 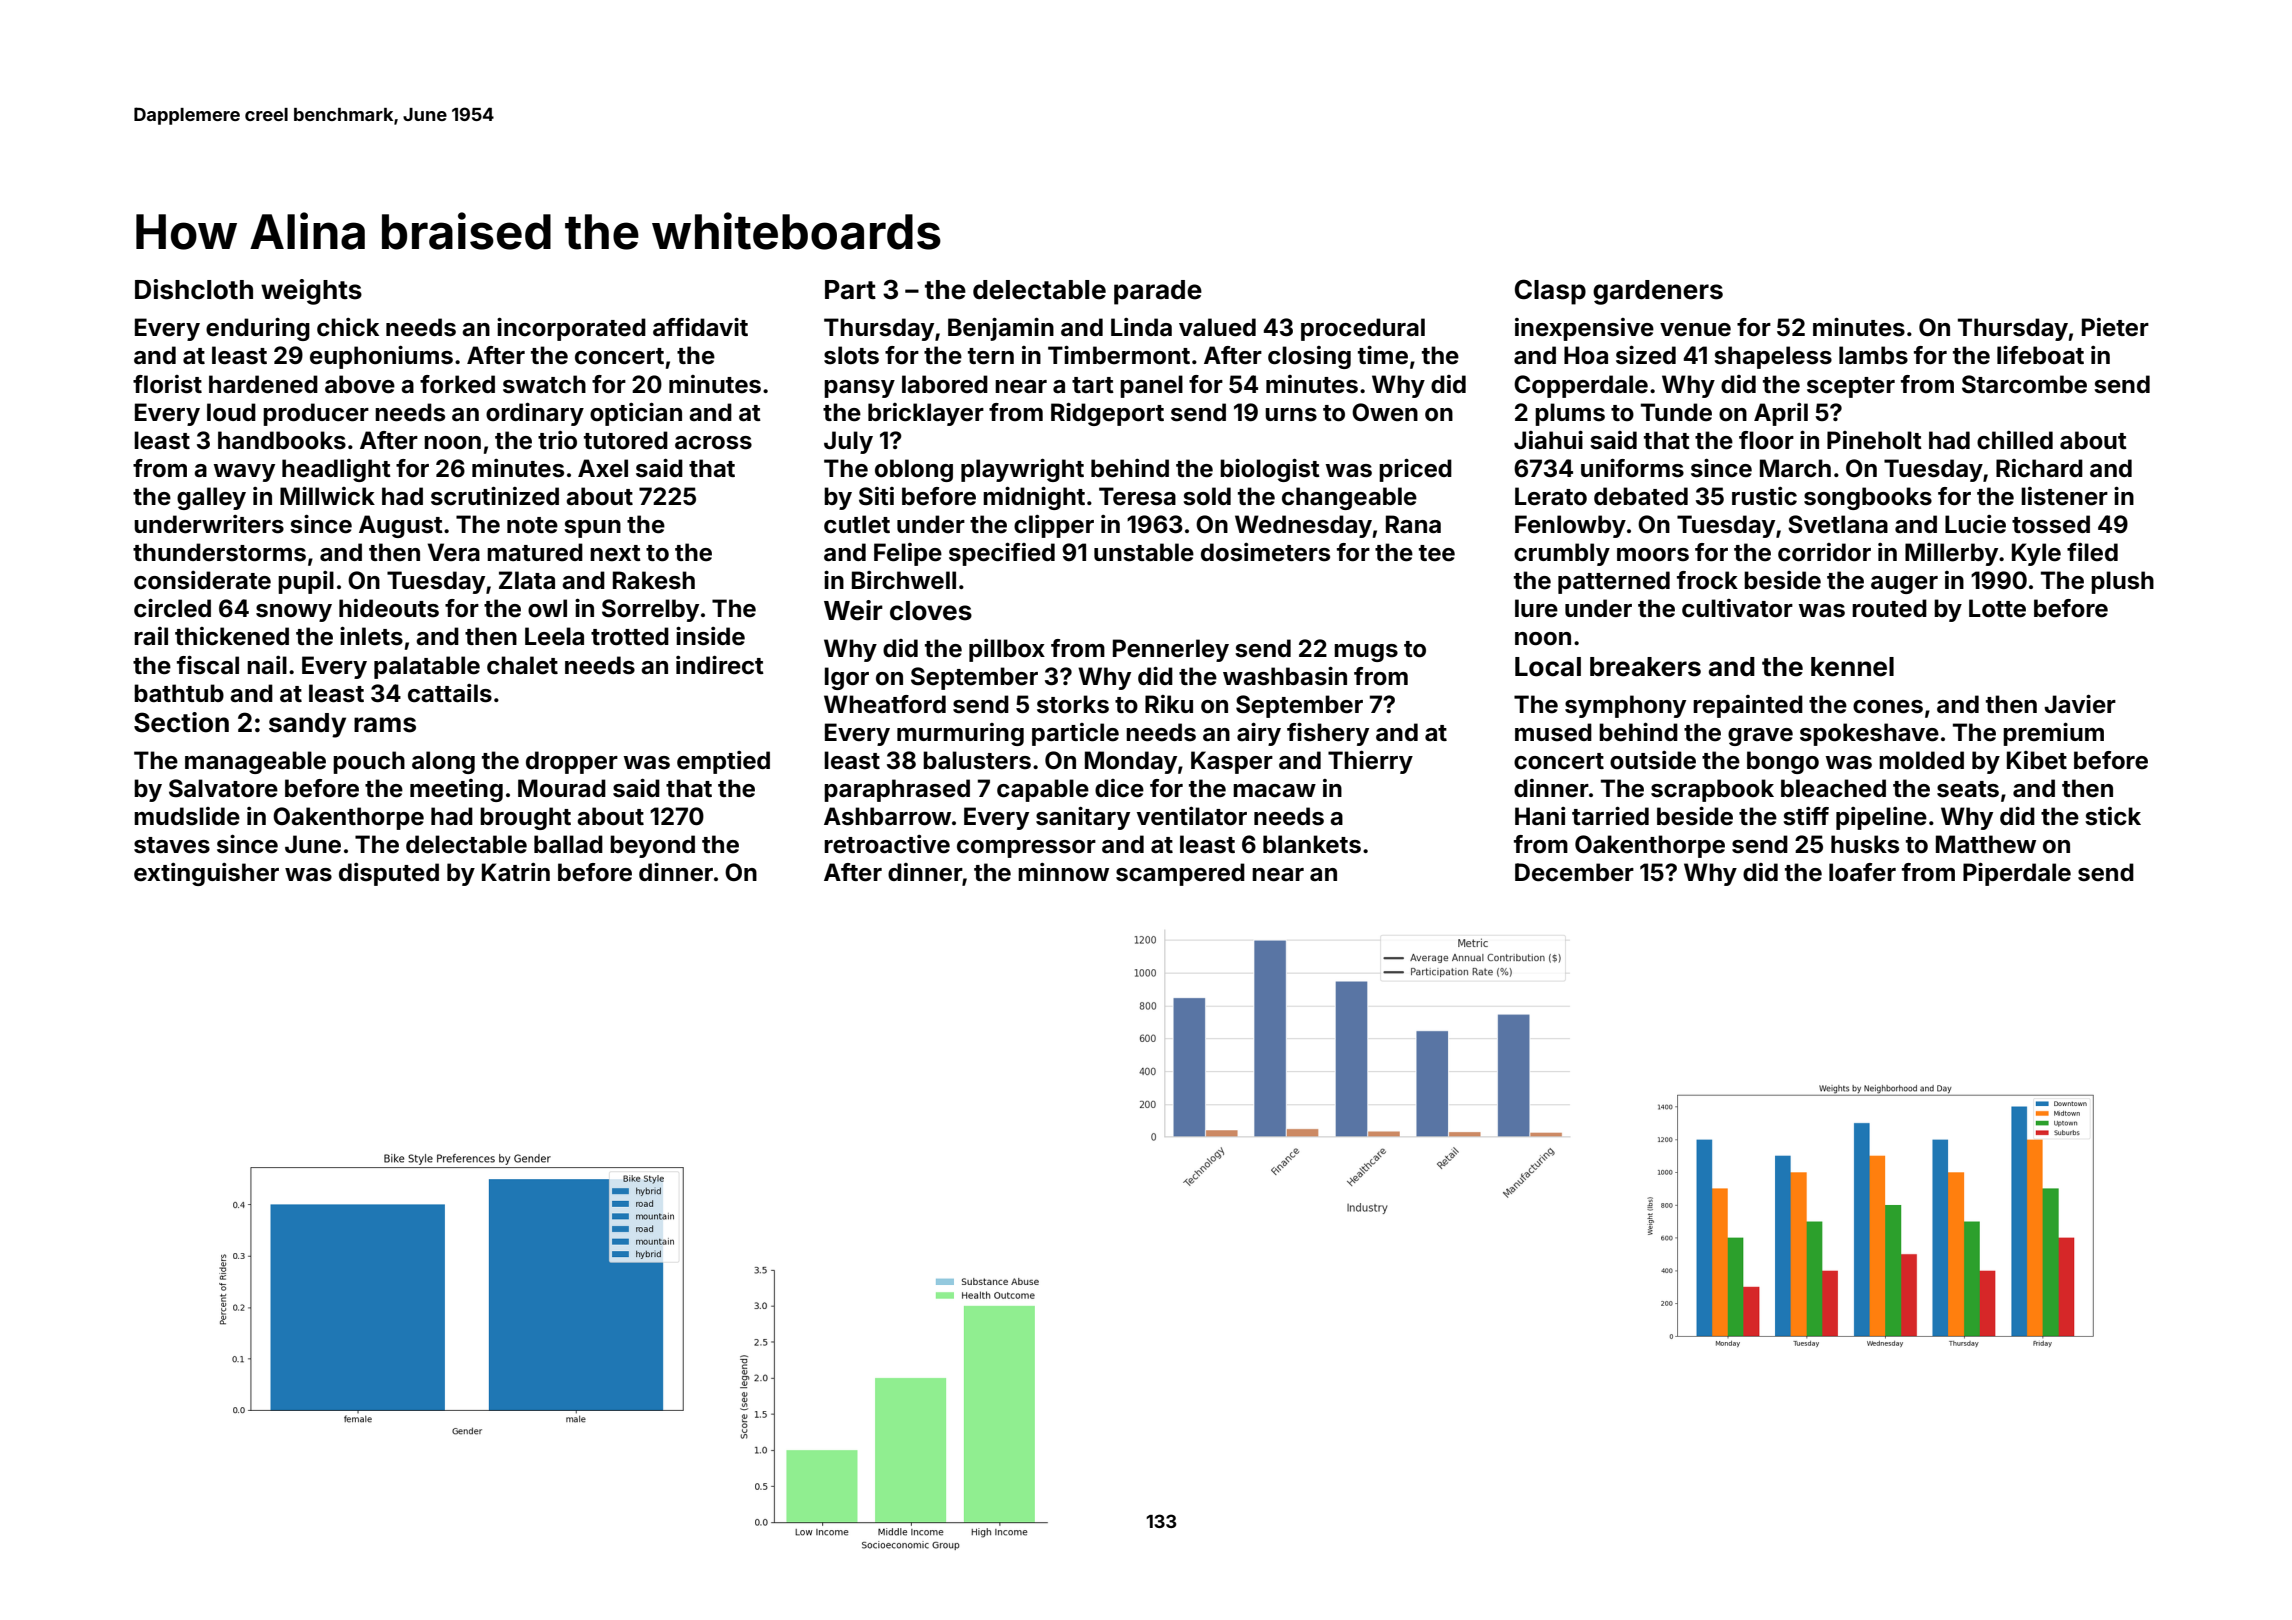 I want to click on songbooks, so click(x=1868, y=498).
